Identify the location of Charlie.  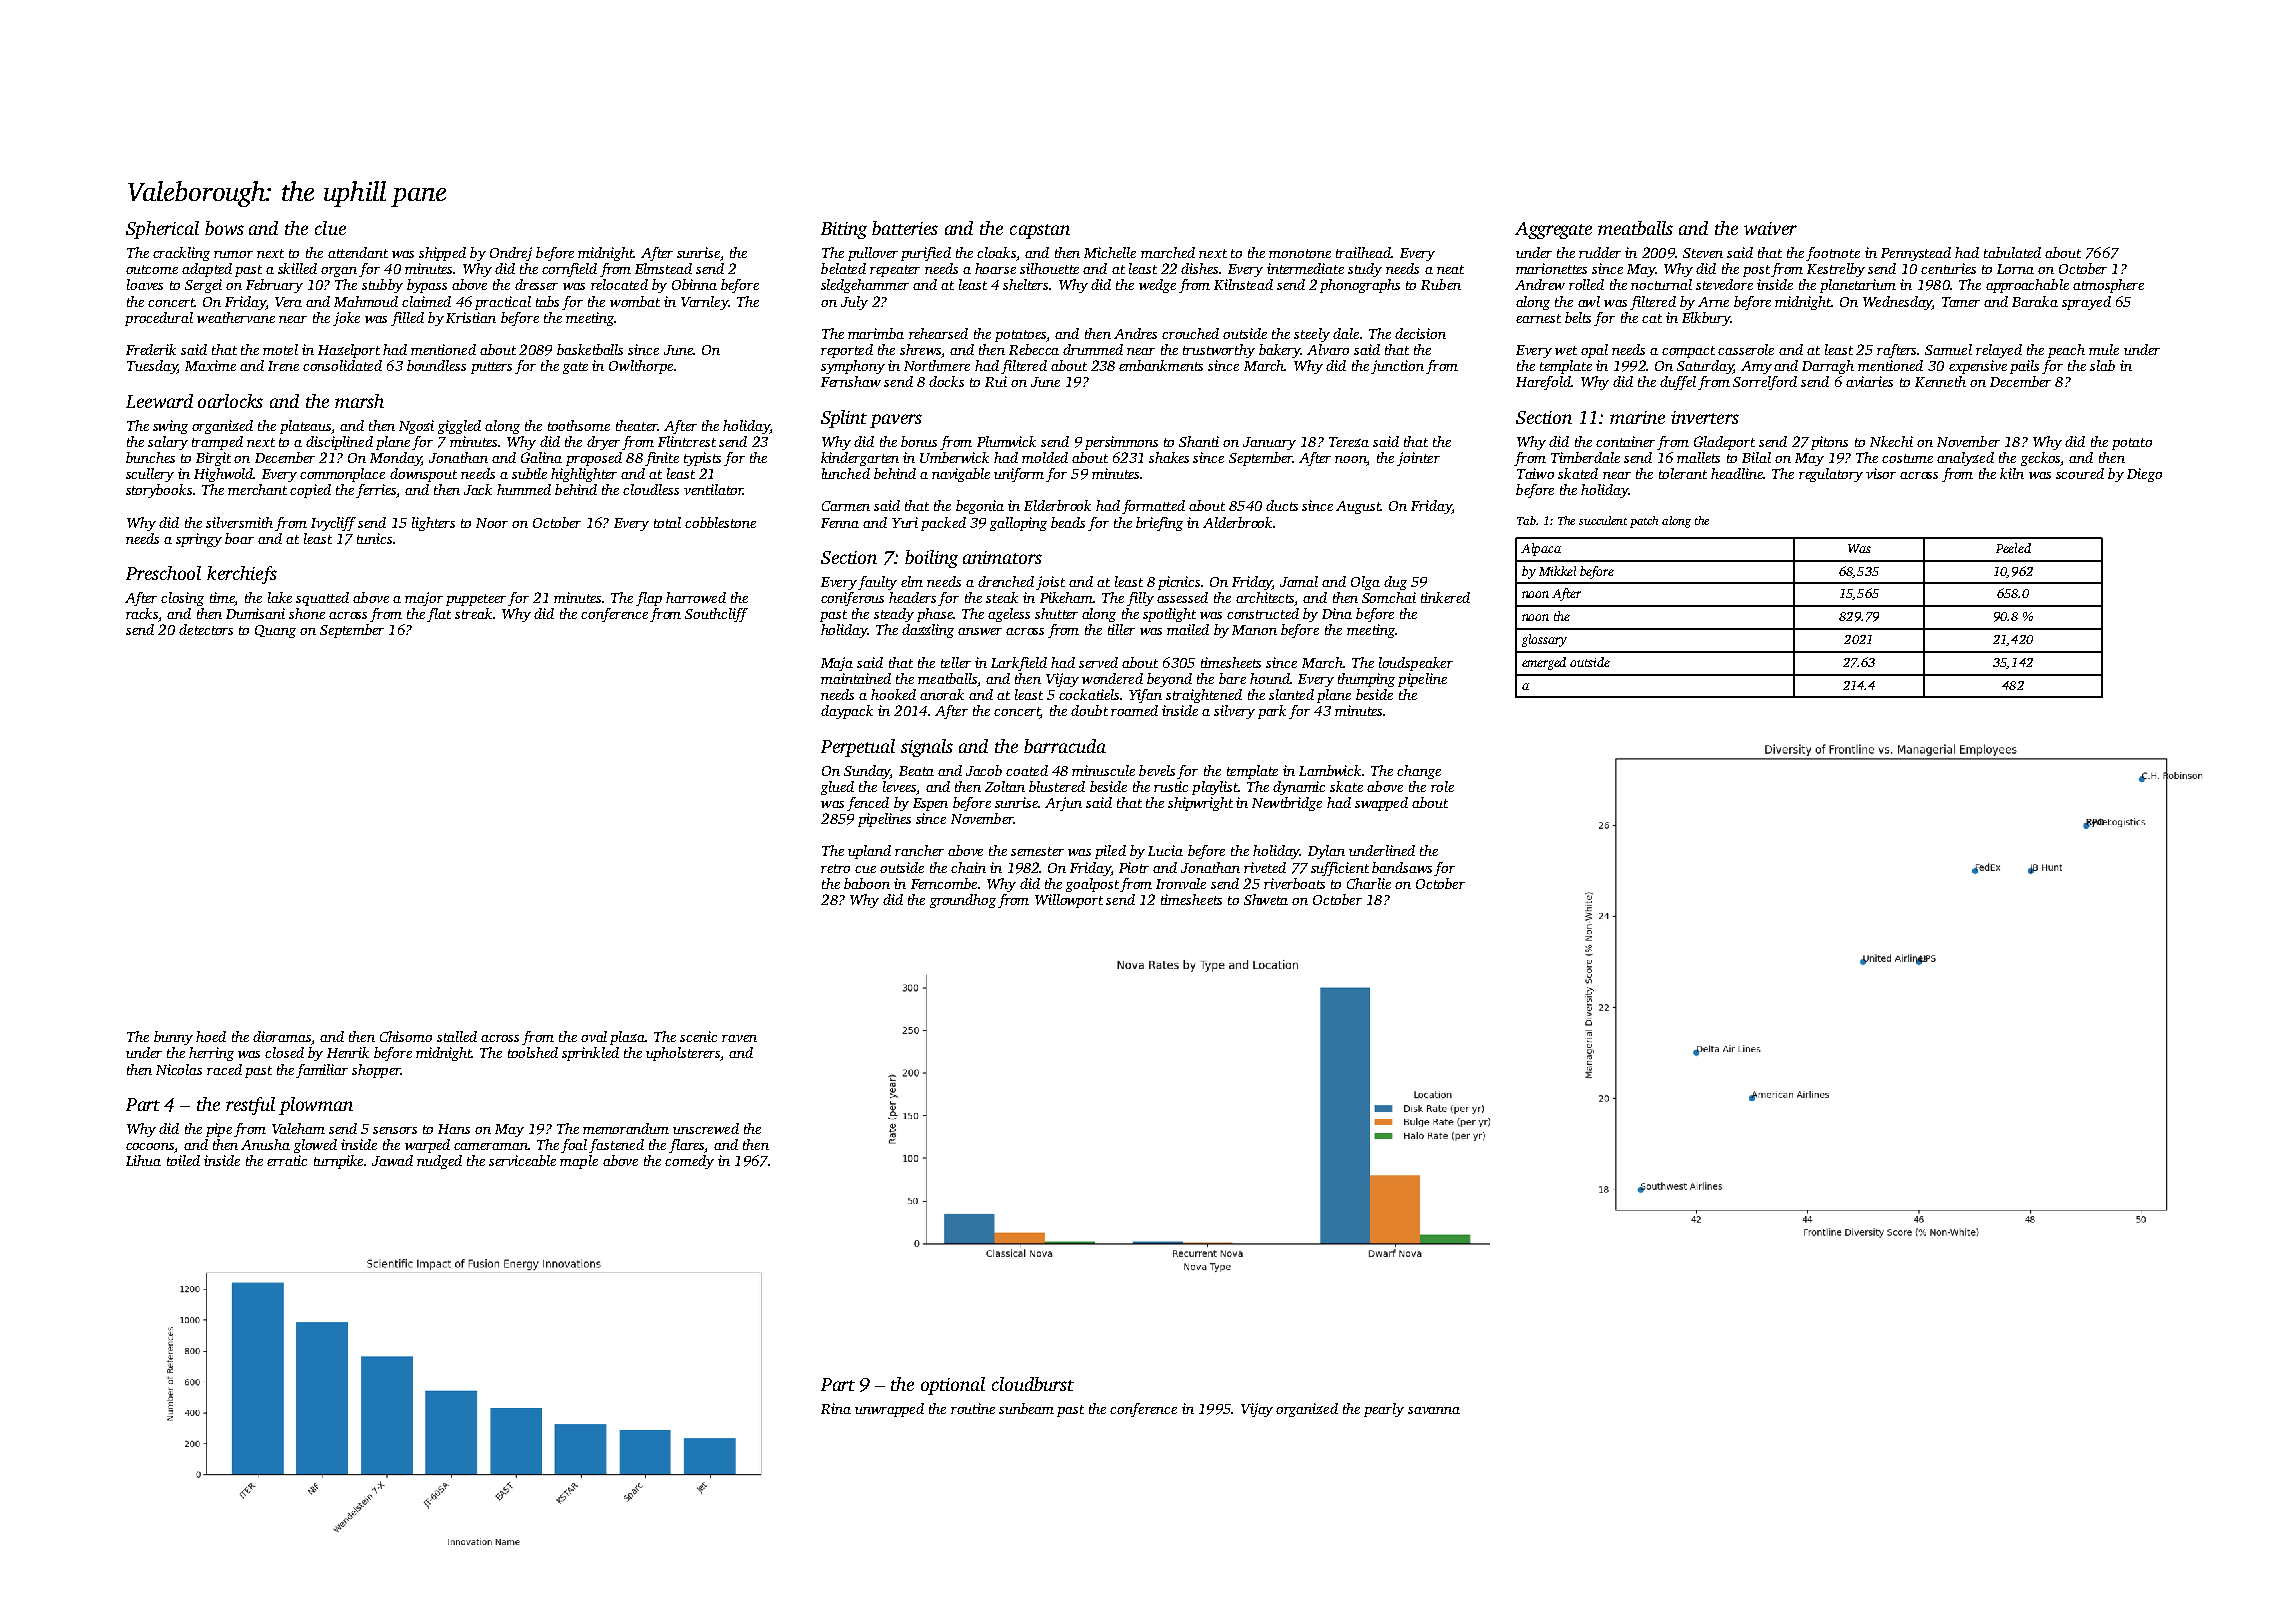
(1369, 883).
